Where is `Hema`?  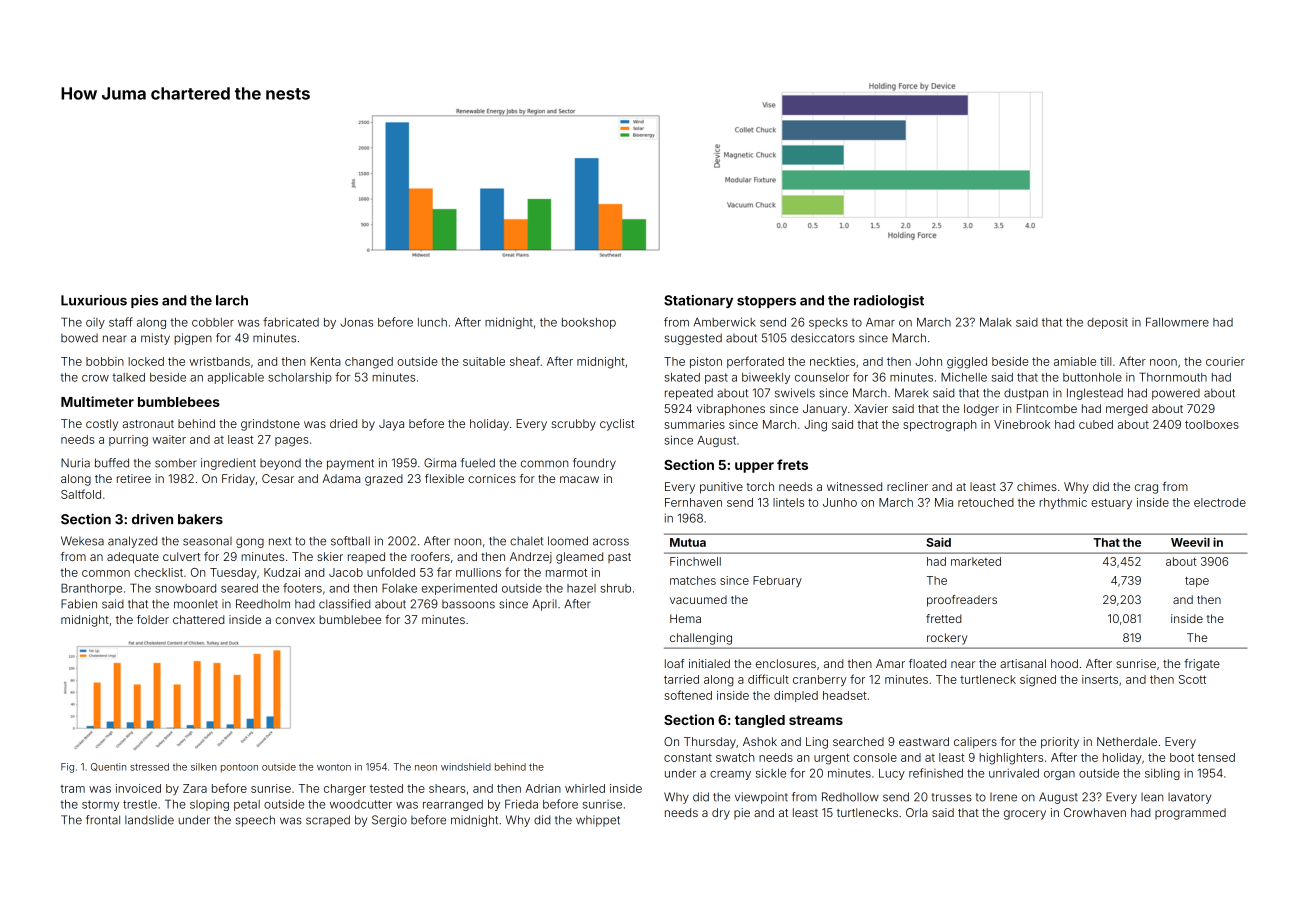
Hema is located at coordinates (685, 618).
